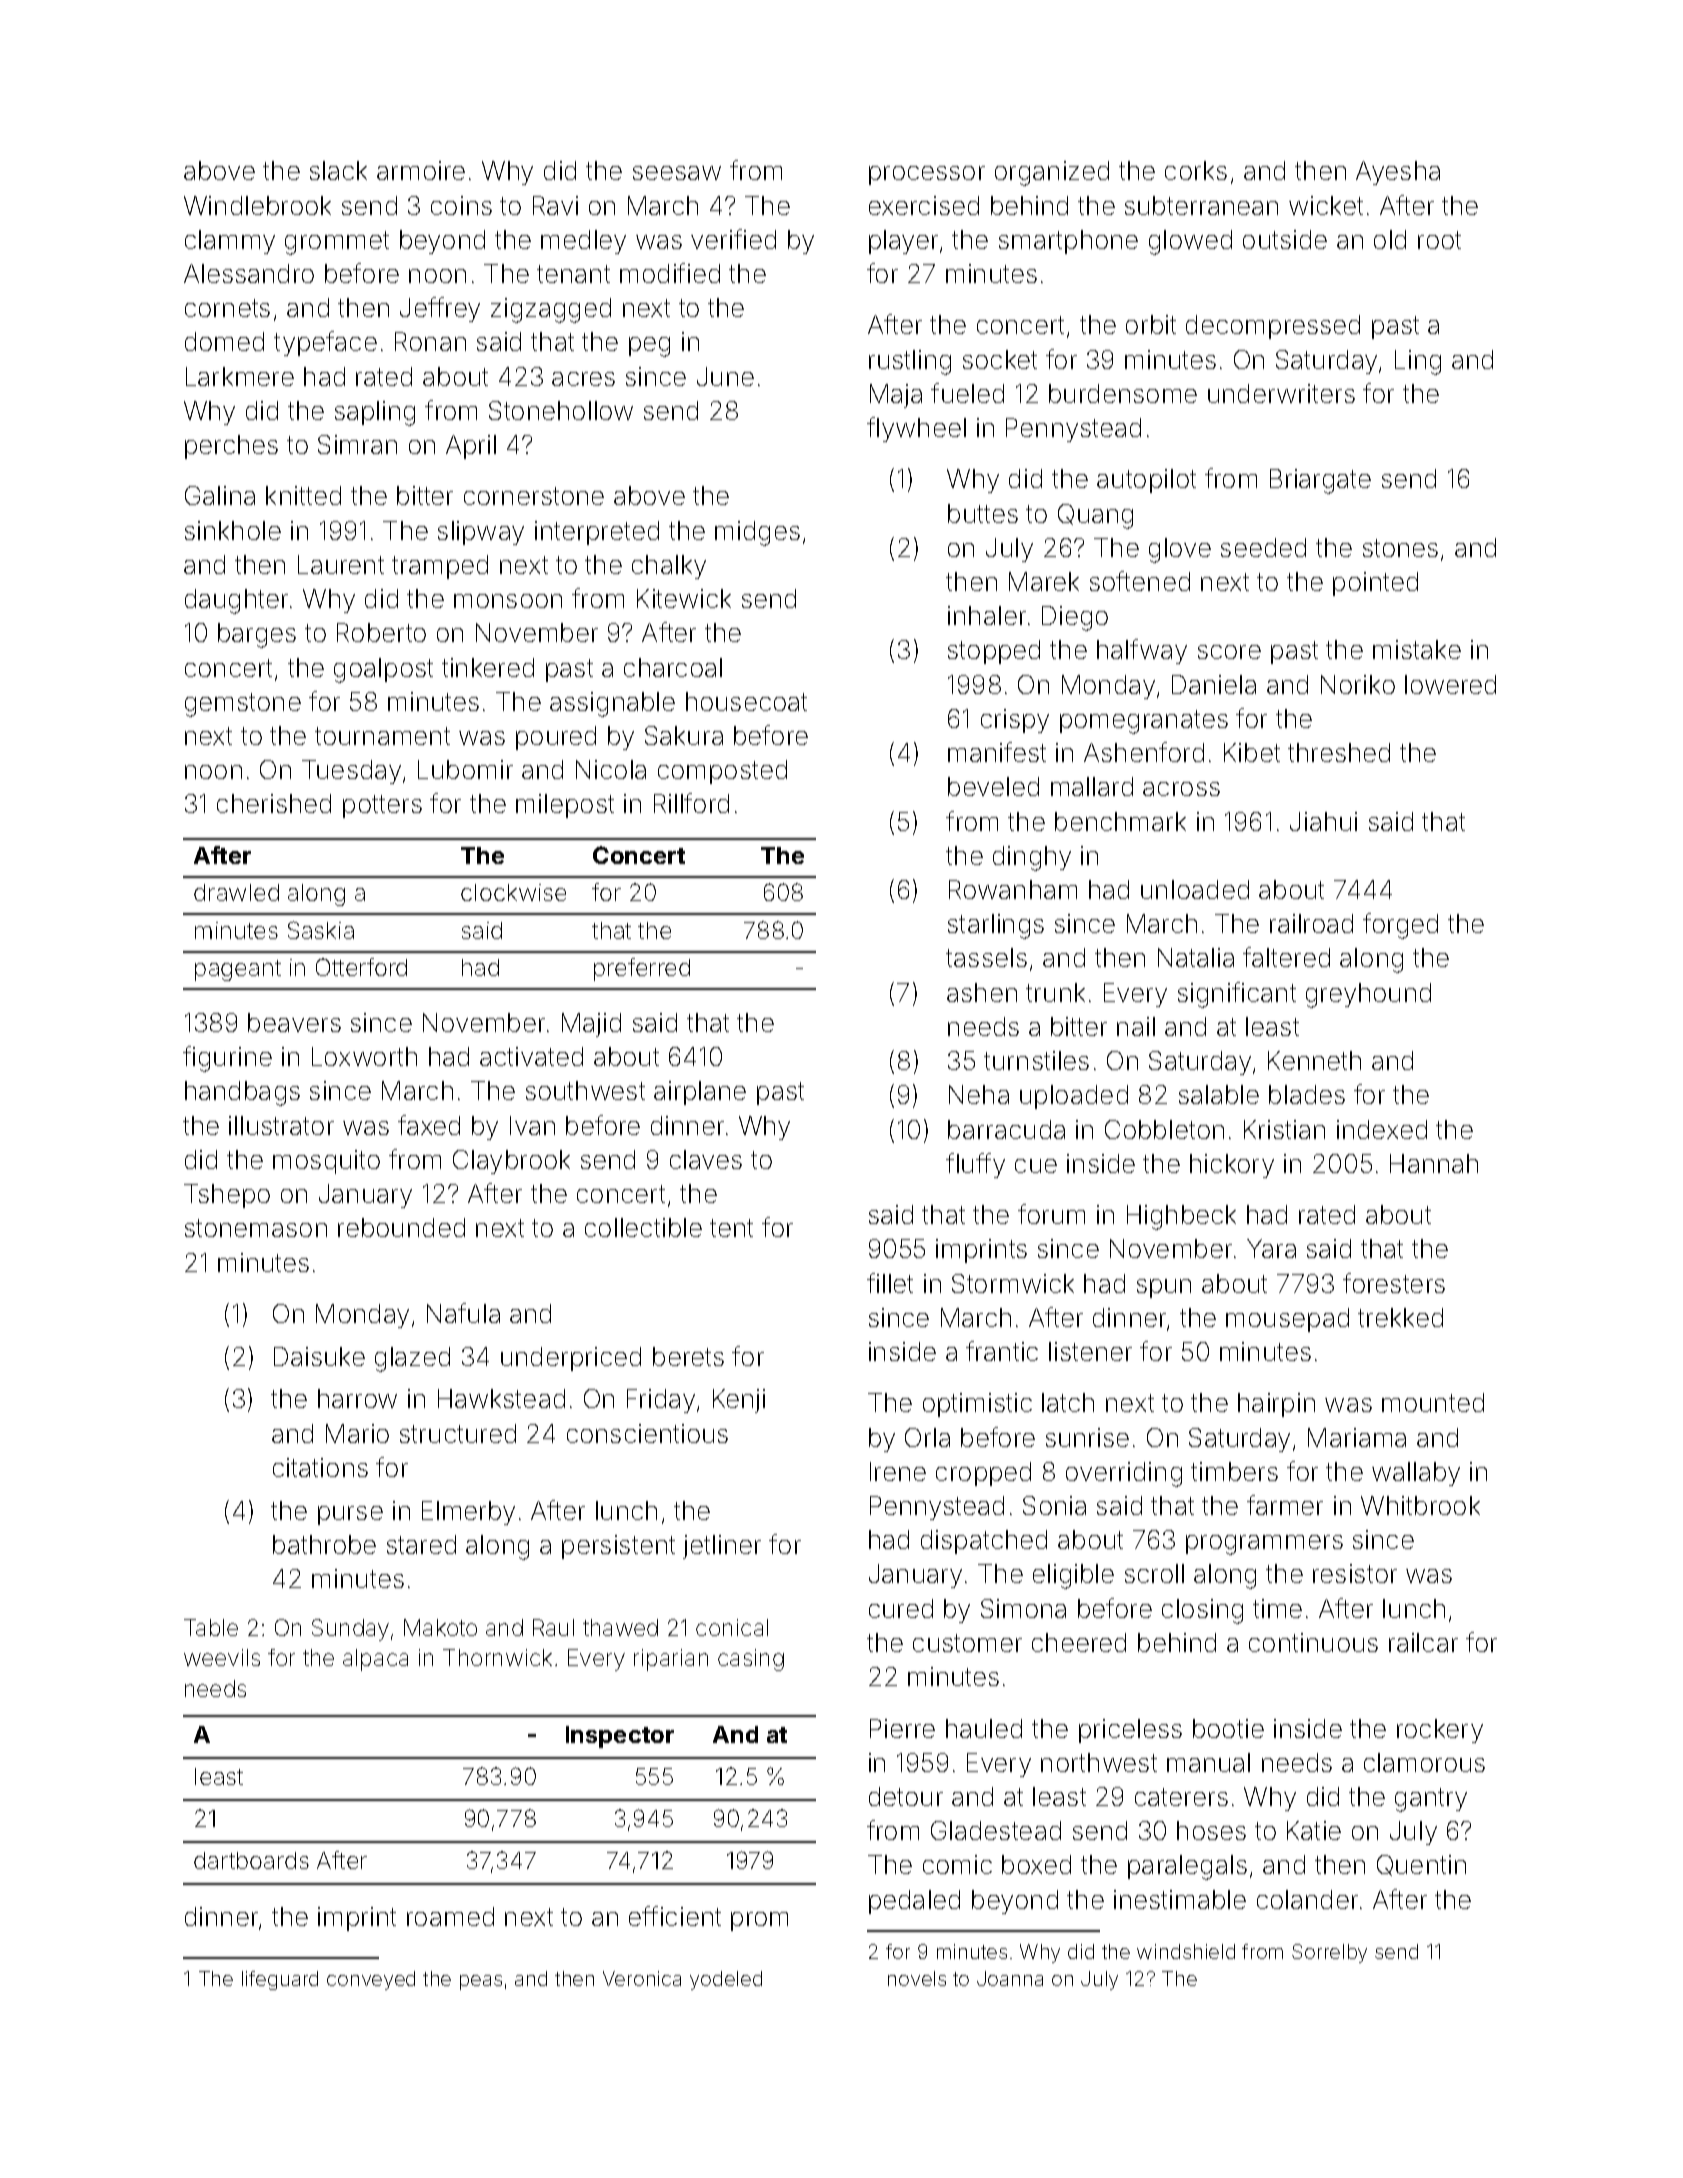 Image resolution: width=1683 pixels, height=2178 pixels. What do you see at coordinates (1439, 240) in the screenshot?
I see `root` at bounding box center [1439, 240].
